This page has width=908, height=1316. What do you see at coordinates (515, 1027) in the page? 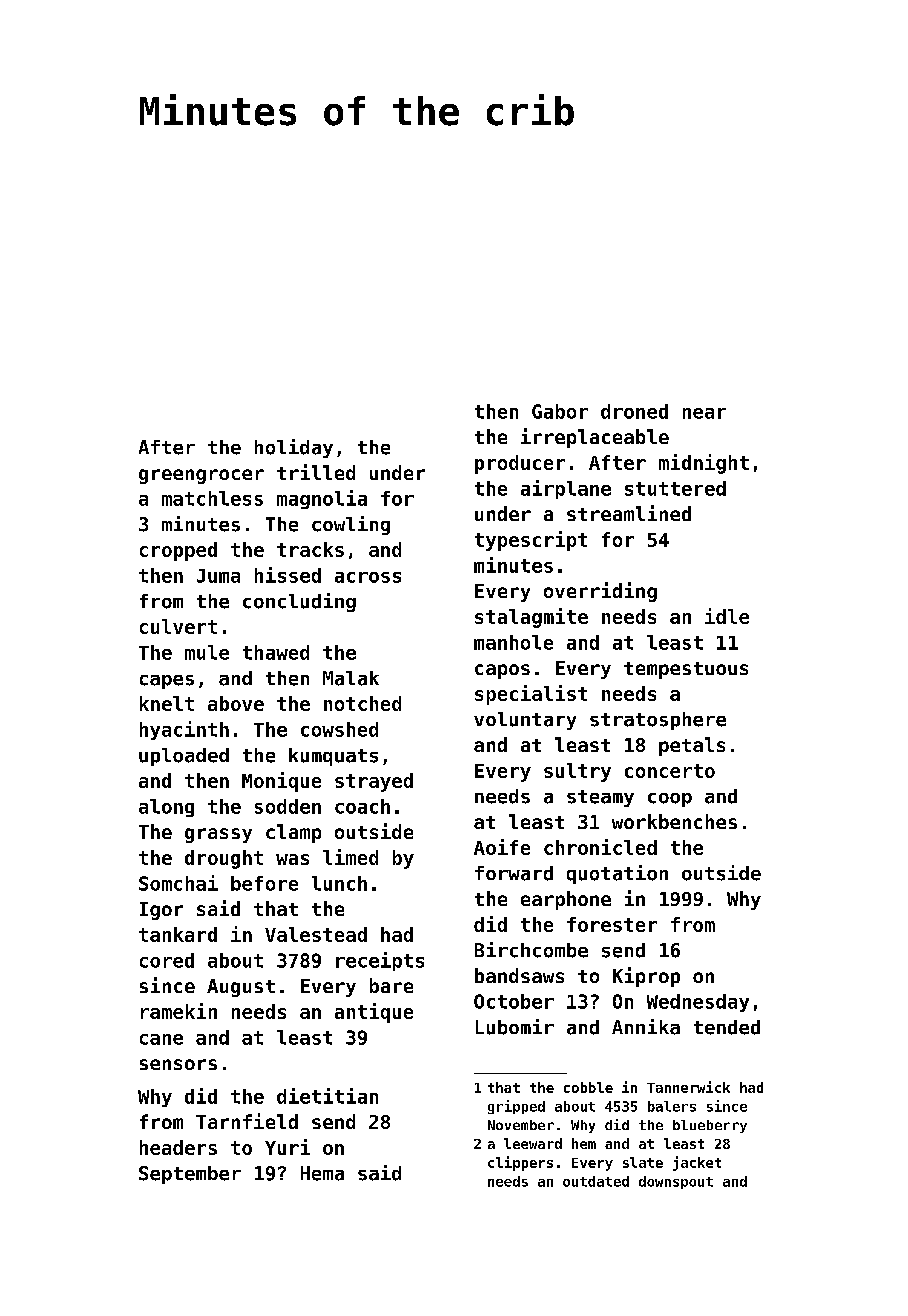
I see `Lubomir` at bounding box center [515, 1027].
